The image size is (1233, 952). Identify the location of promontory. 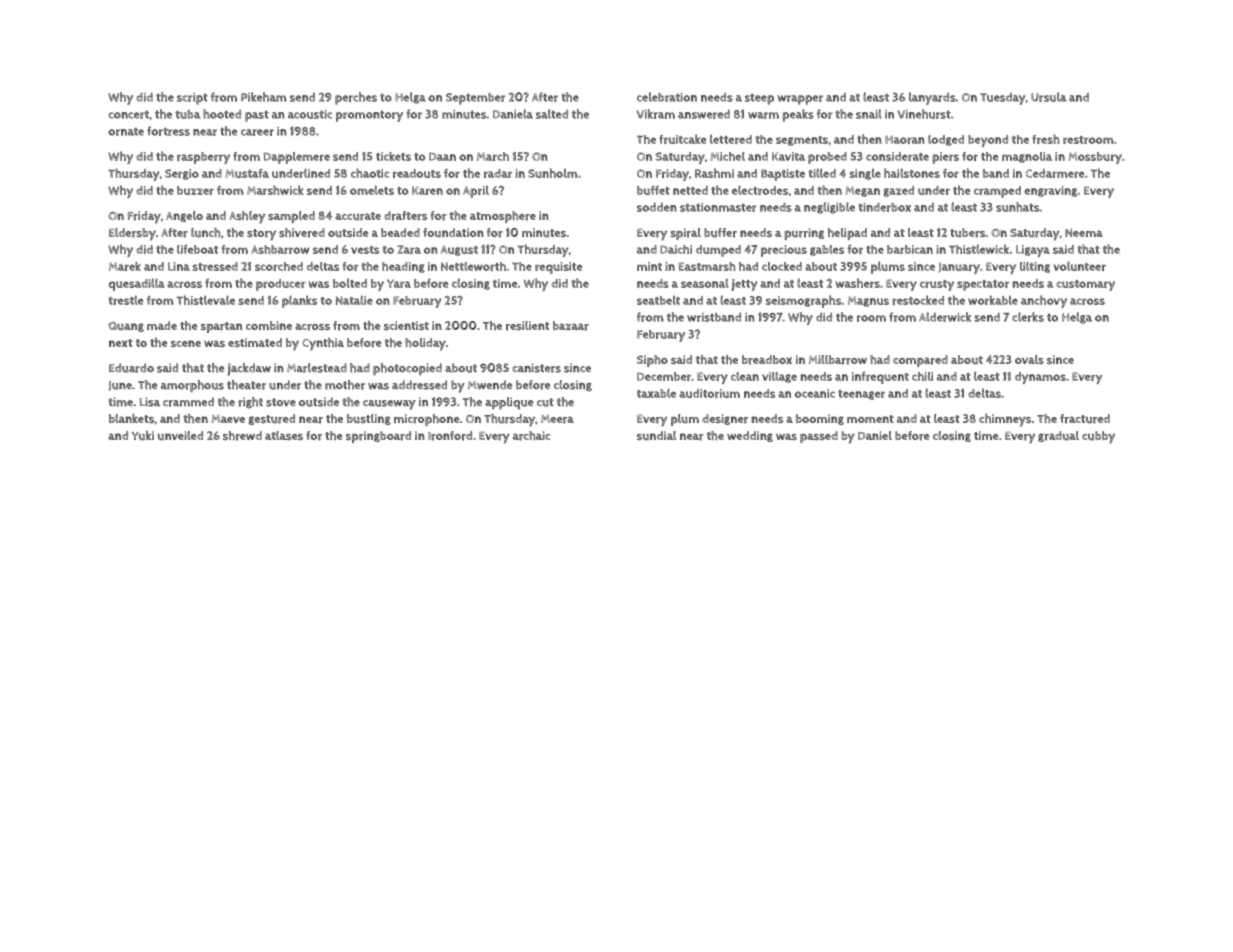
(369, 116).
